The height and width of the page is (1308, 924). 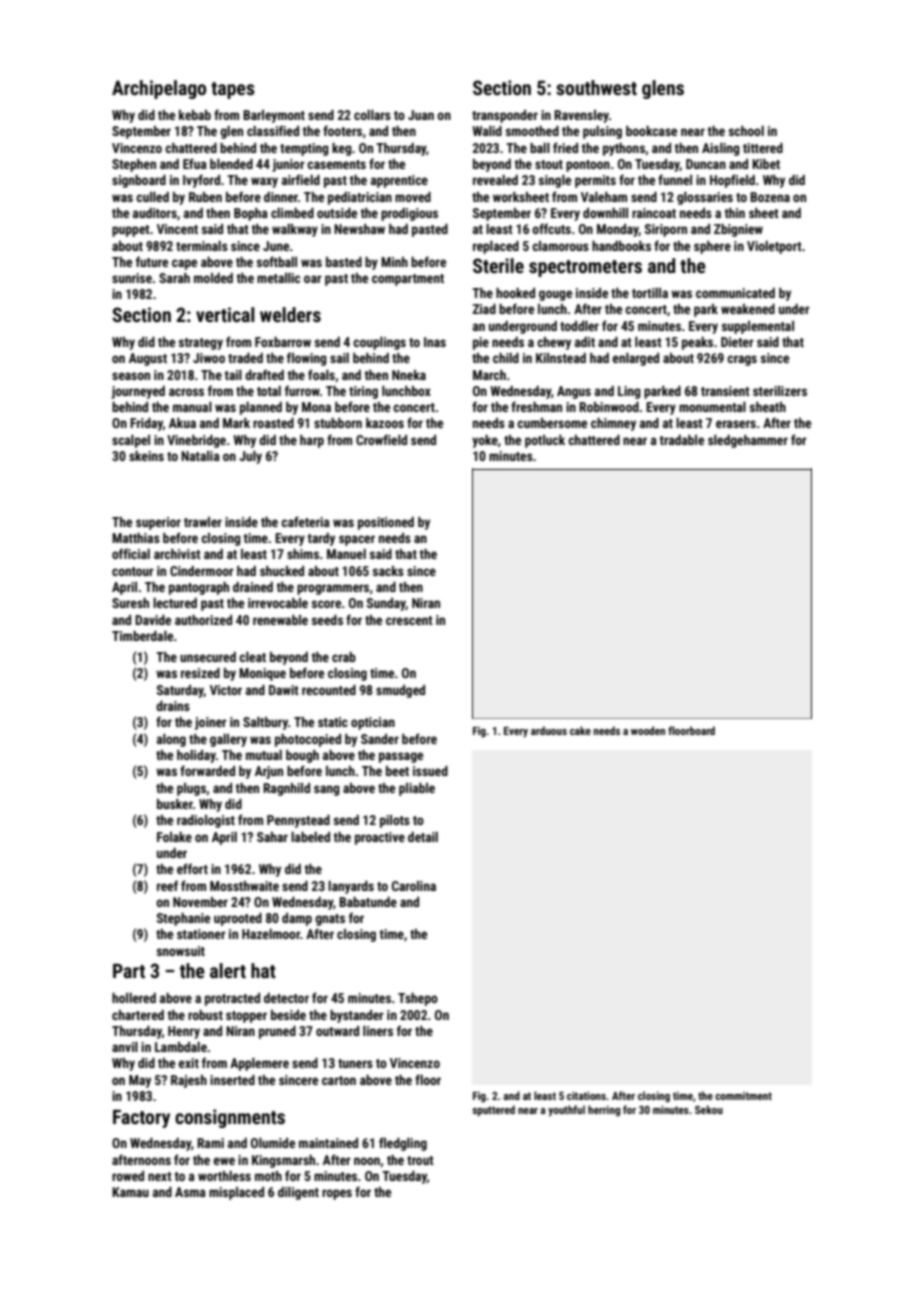 What do you see at coordinates (132, 278) in the page?
I see `sunrise` at bounding box center [132, 278].
